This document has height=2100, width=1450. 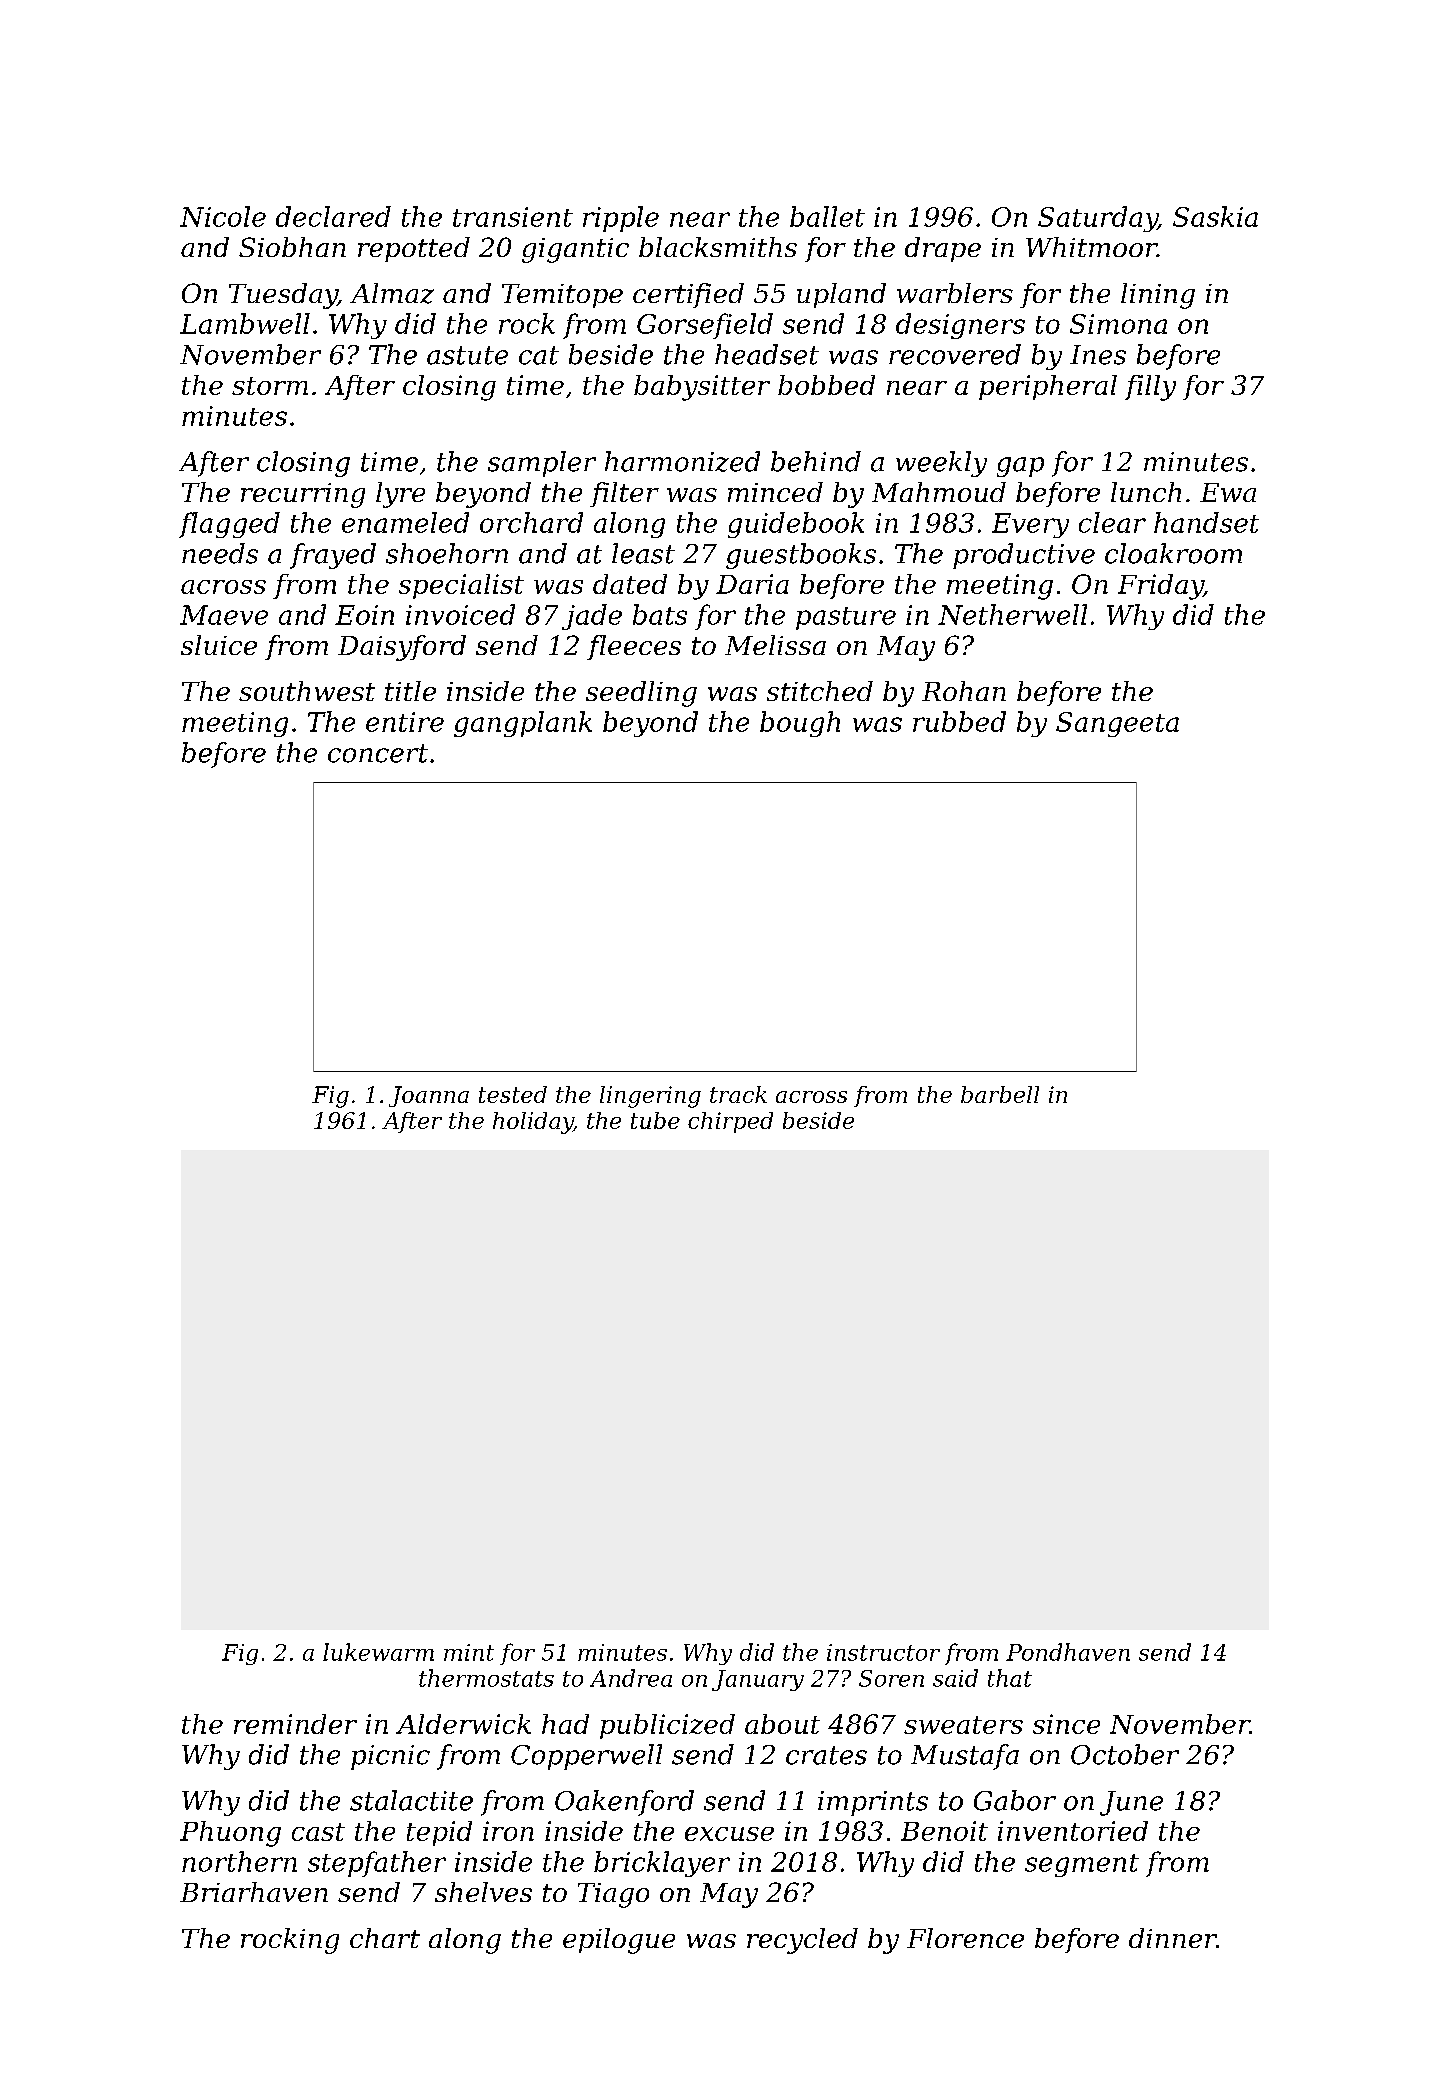 What do you see at coordinates (738, 1094) in the document?
I see `track` at bounding box center [738, 1094].
